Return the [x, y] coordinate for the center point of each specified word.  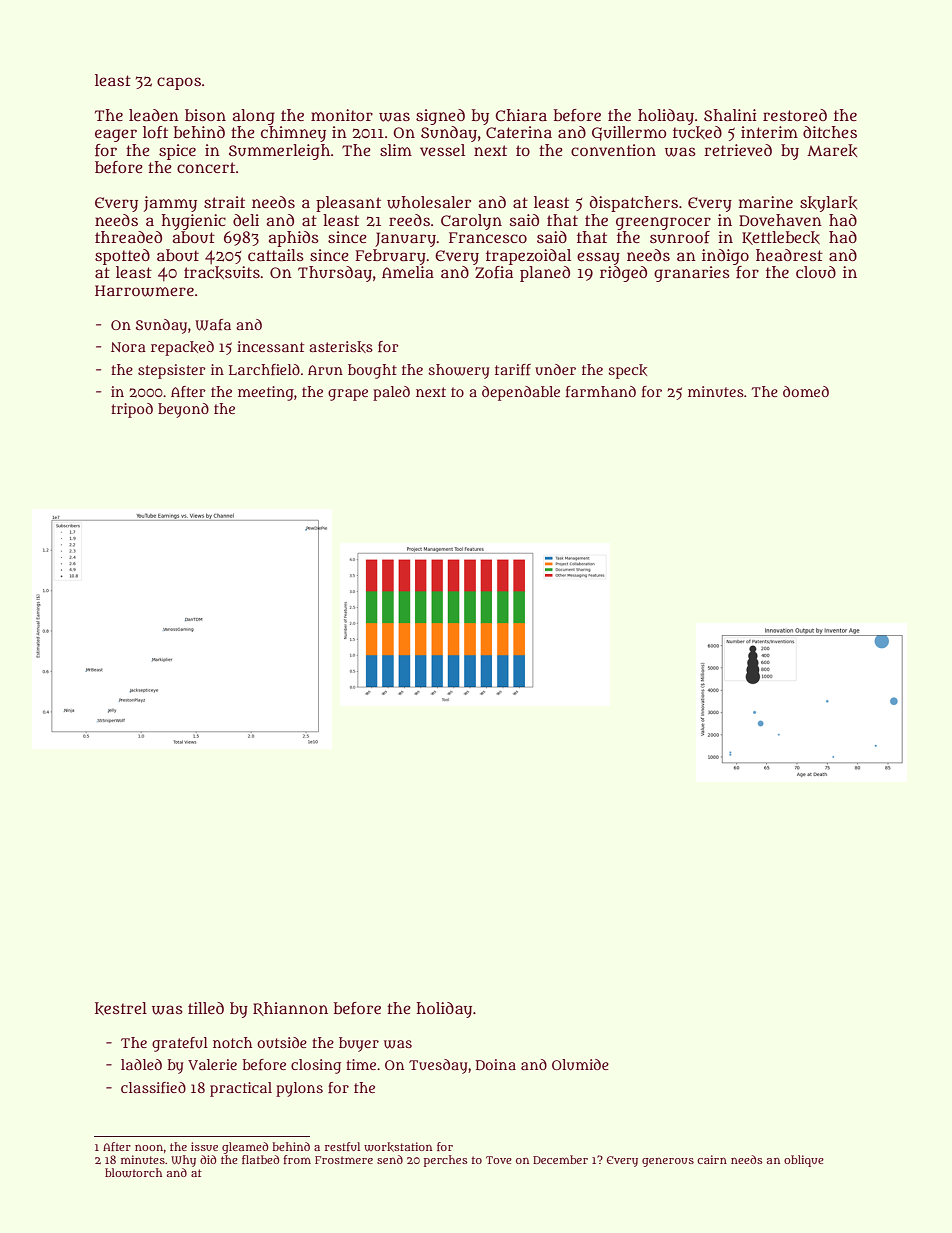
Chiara [521, 115]
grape [348, 395]
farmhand [601, 391]
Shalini [730, 115]
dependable [521, 393]
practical [241, 1089]
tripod [132, 410]
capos [179, 83]
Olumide [580, 1064]
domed [806, 391]
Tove [499, 1160]
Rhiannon [290, 1009]
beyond [183, 410]
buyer [359, 1044]
